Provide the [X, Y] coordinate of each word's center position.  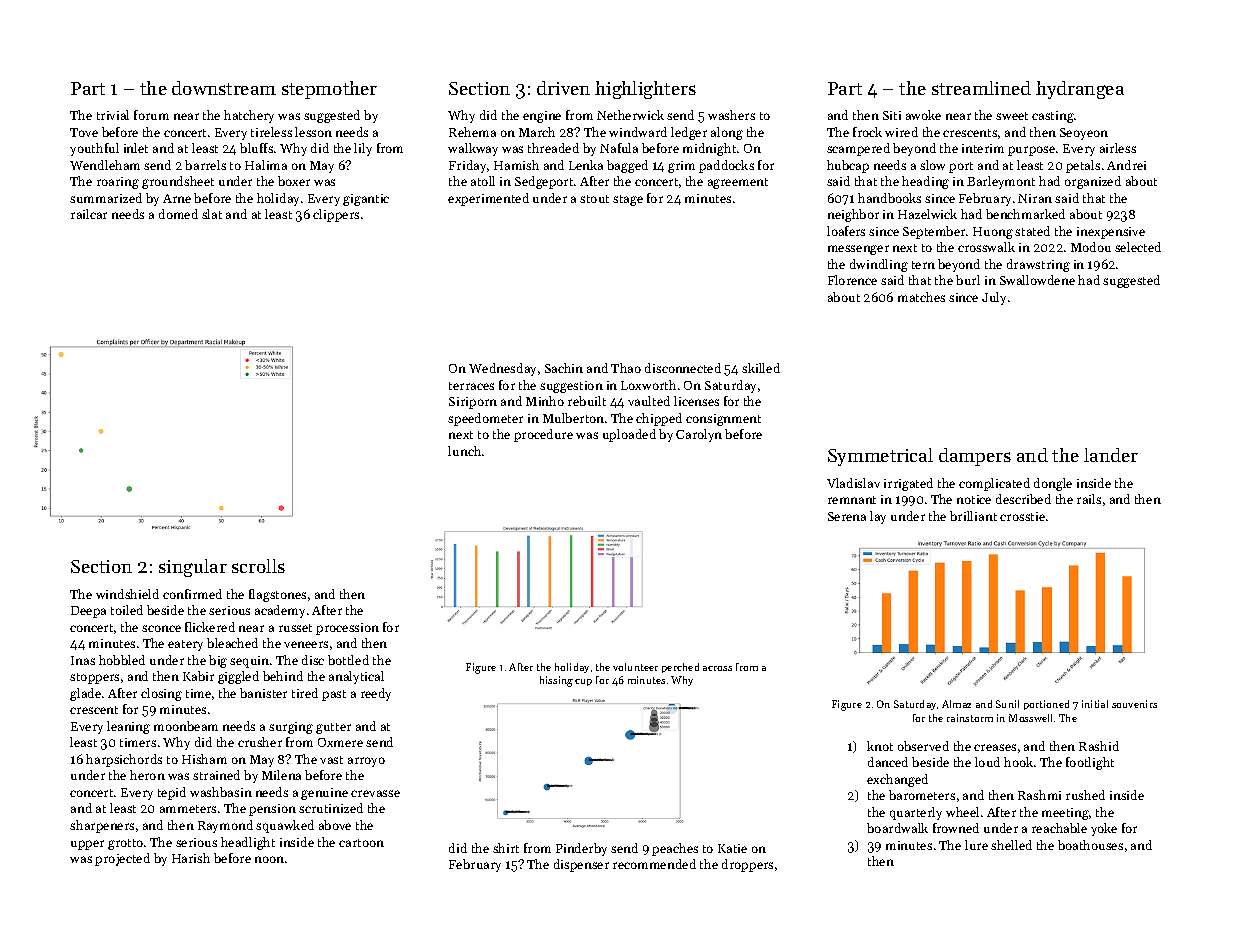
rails [1089, 499]
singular [193, 568]
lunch [464, 451]
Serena [847, 516]
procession [347, 629]
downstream [224, 88]
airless [1118, 148]
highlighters [645, 90]
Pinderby [581, 849]
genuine [324, 794]
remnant [852, 500]
